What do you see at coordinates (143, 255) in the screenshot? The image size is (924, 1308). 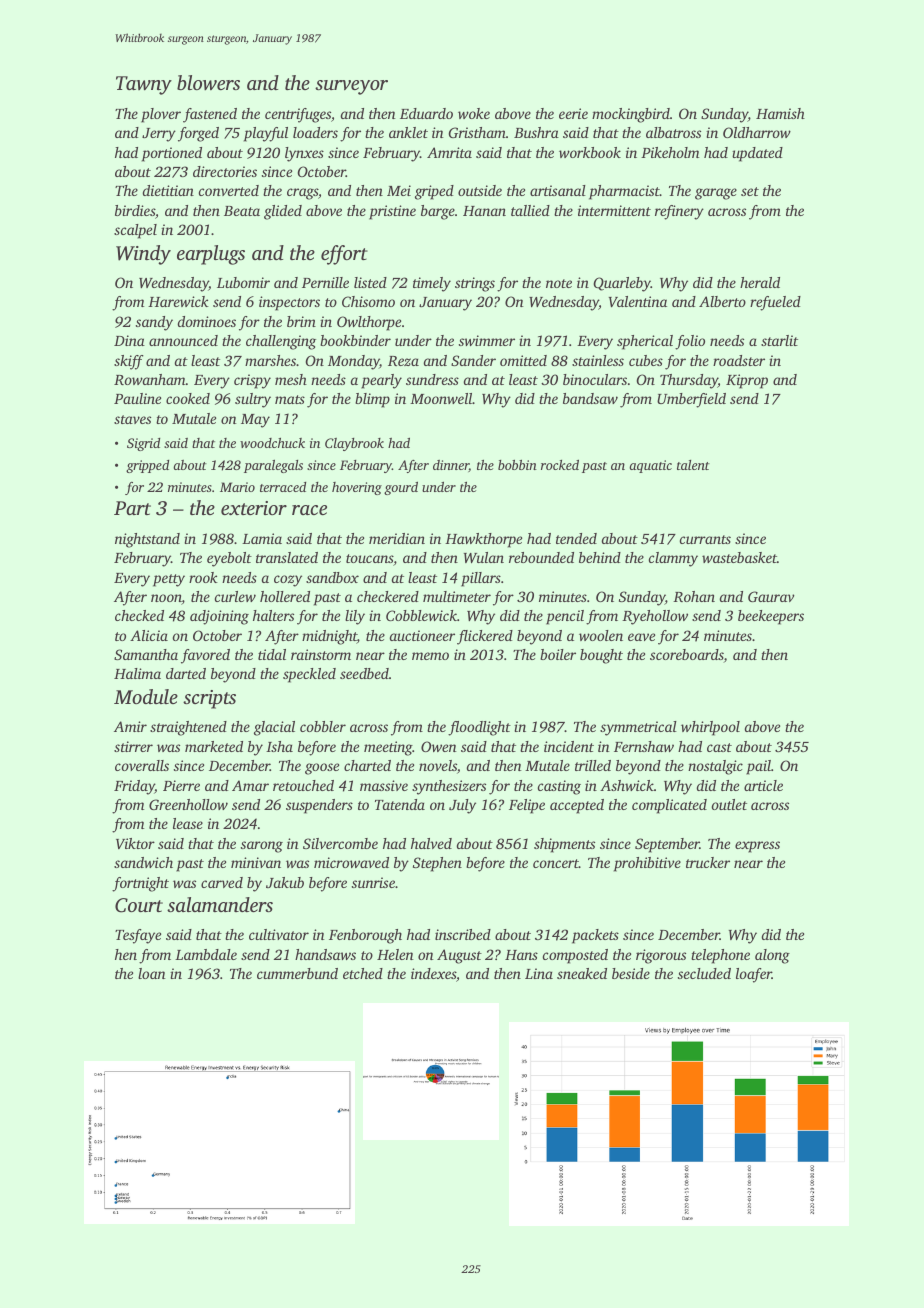 I see `Windy` at bounding box center [143, 255].
